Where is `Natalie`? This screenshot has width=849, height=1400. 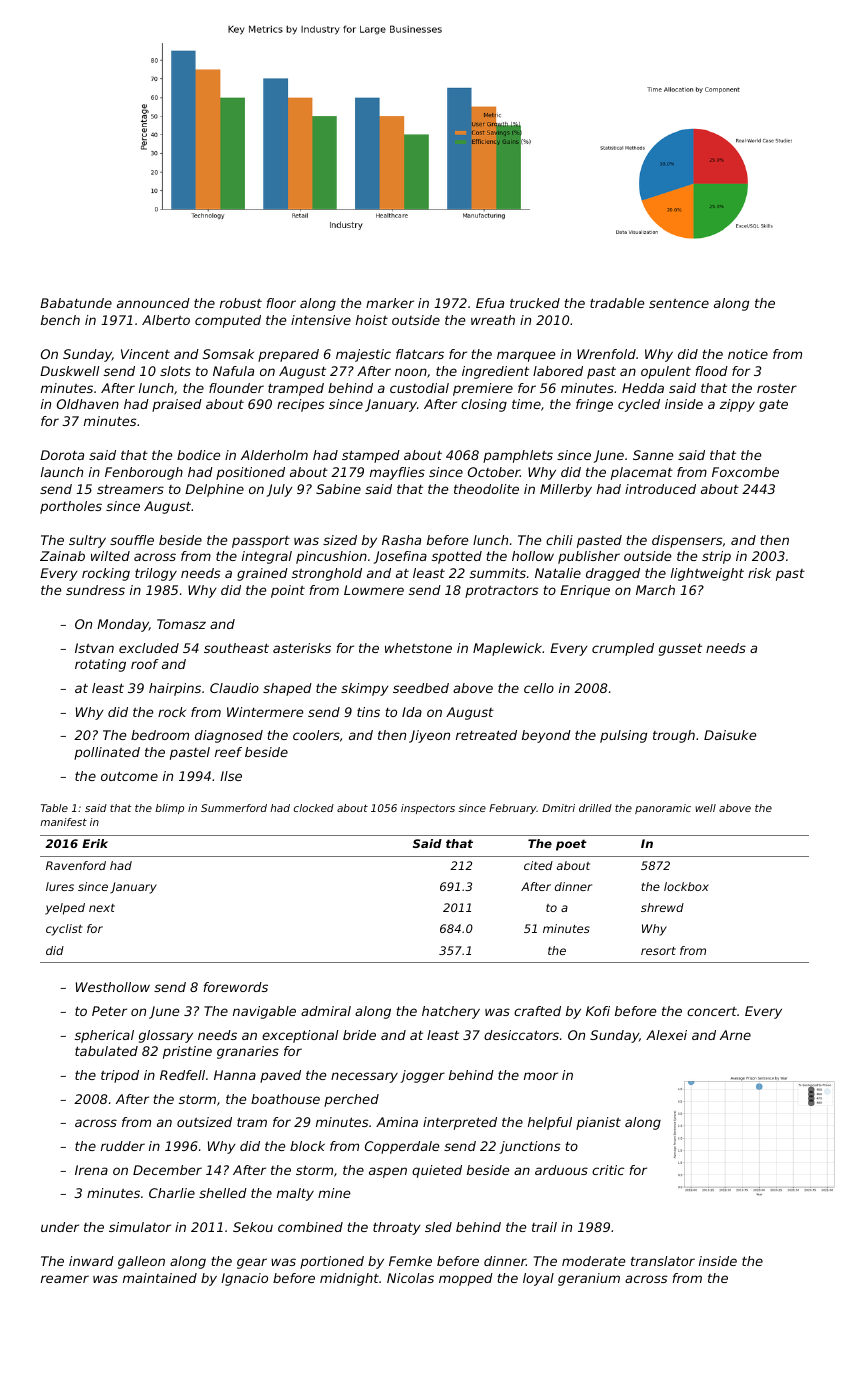
Natalie is located at coordinates (558, 573).
